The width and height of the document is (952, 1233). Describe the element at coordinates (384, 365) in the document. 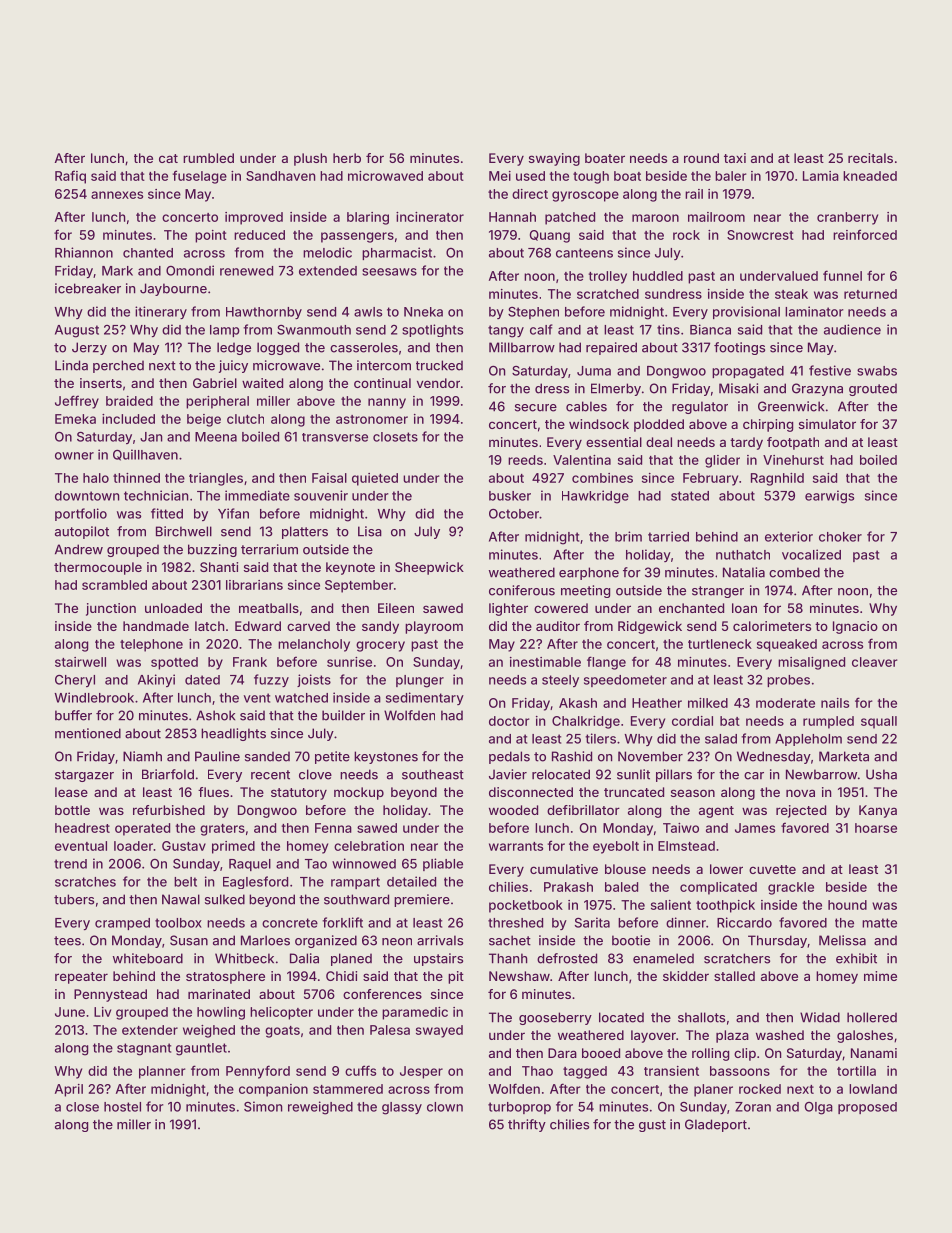

I see `intercom` at that location.
